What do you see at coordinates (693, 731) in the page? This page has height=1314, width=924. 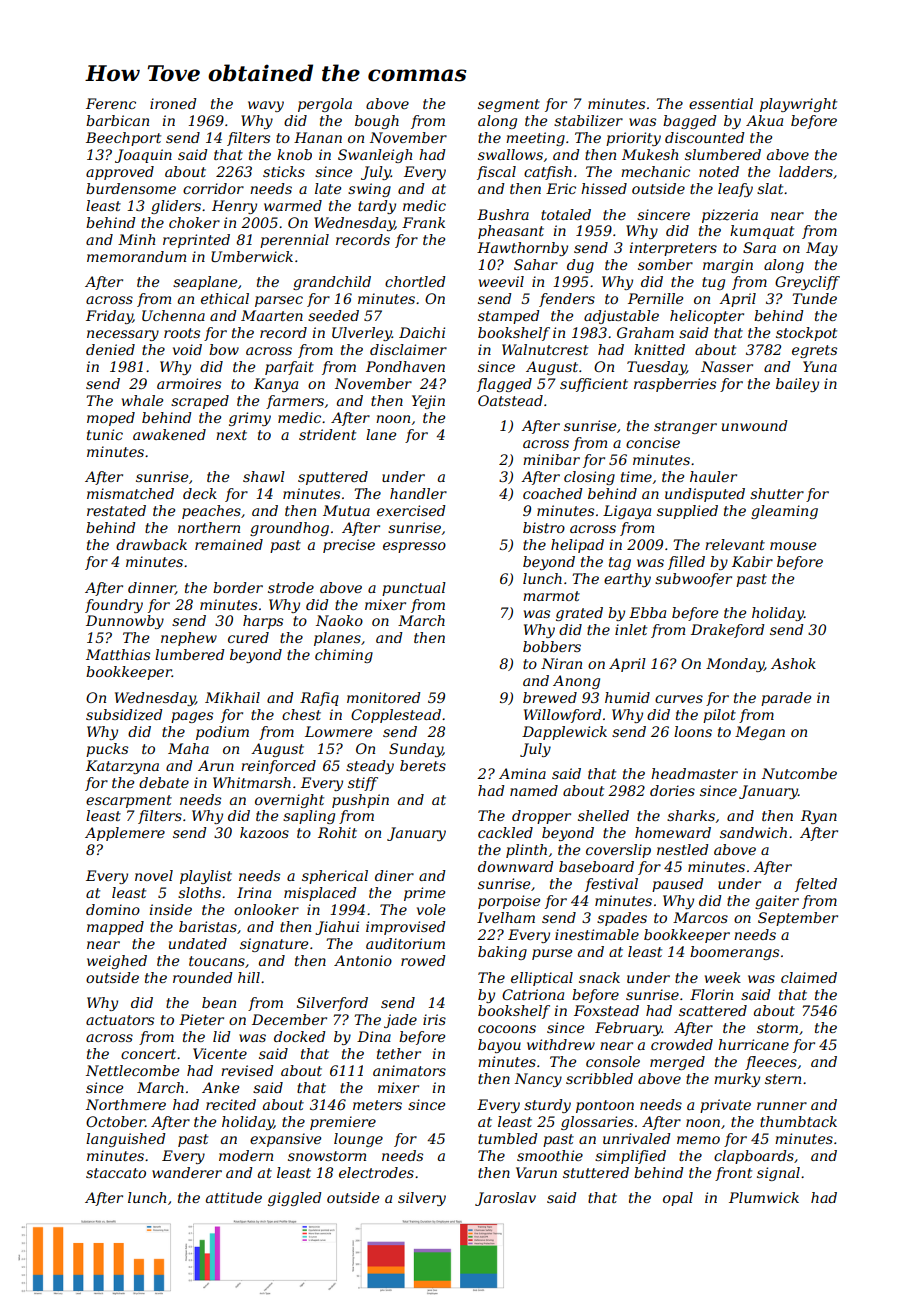 I see `loons` at bounding box center [693, 731].
